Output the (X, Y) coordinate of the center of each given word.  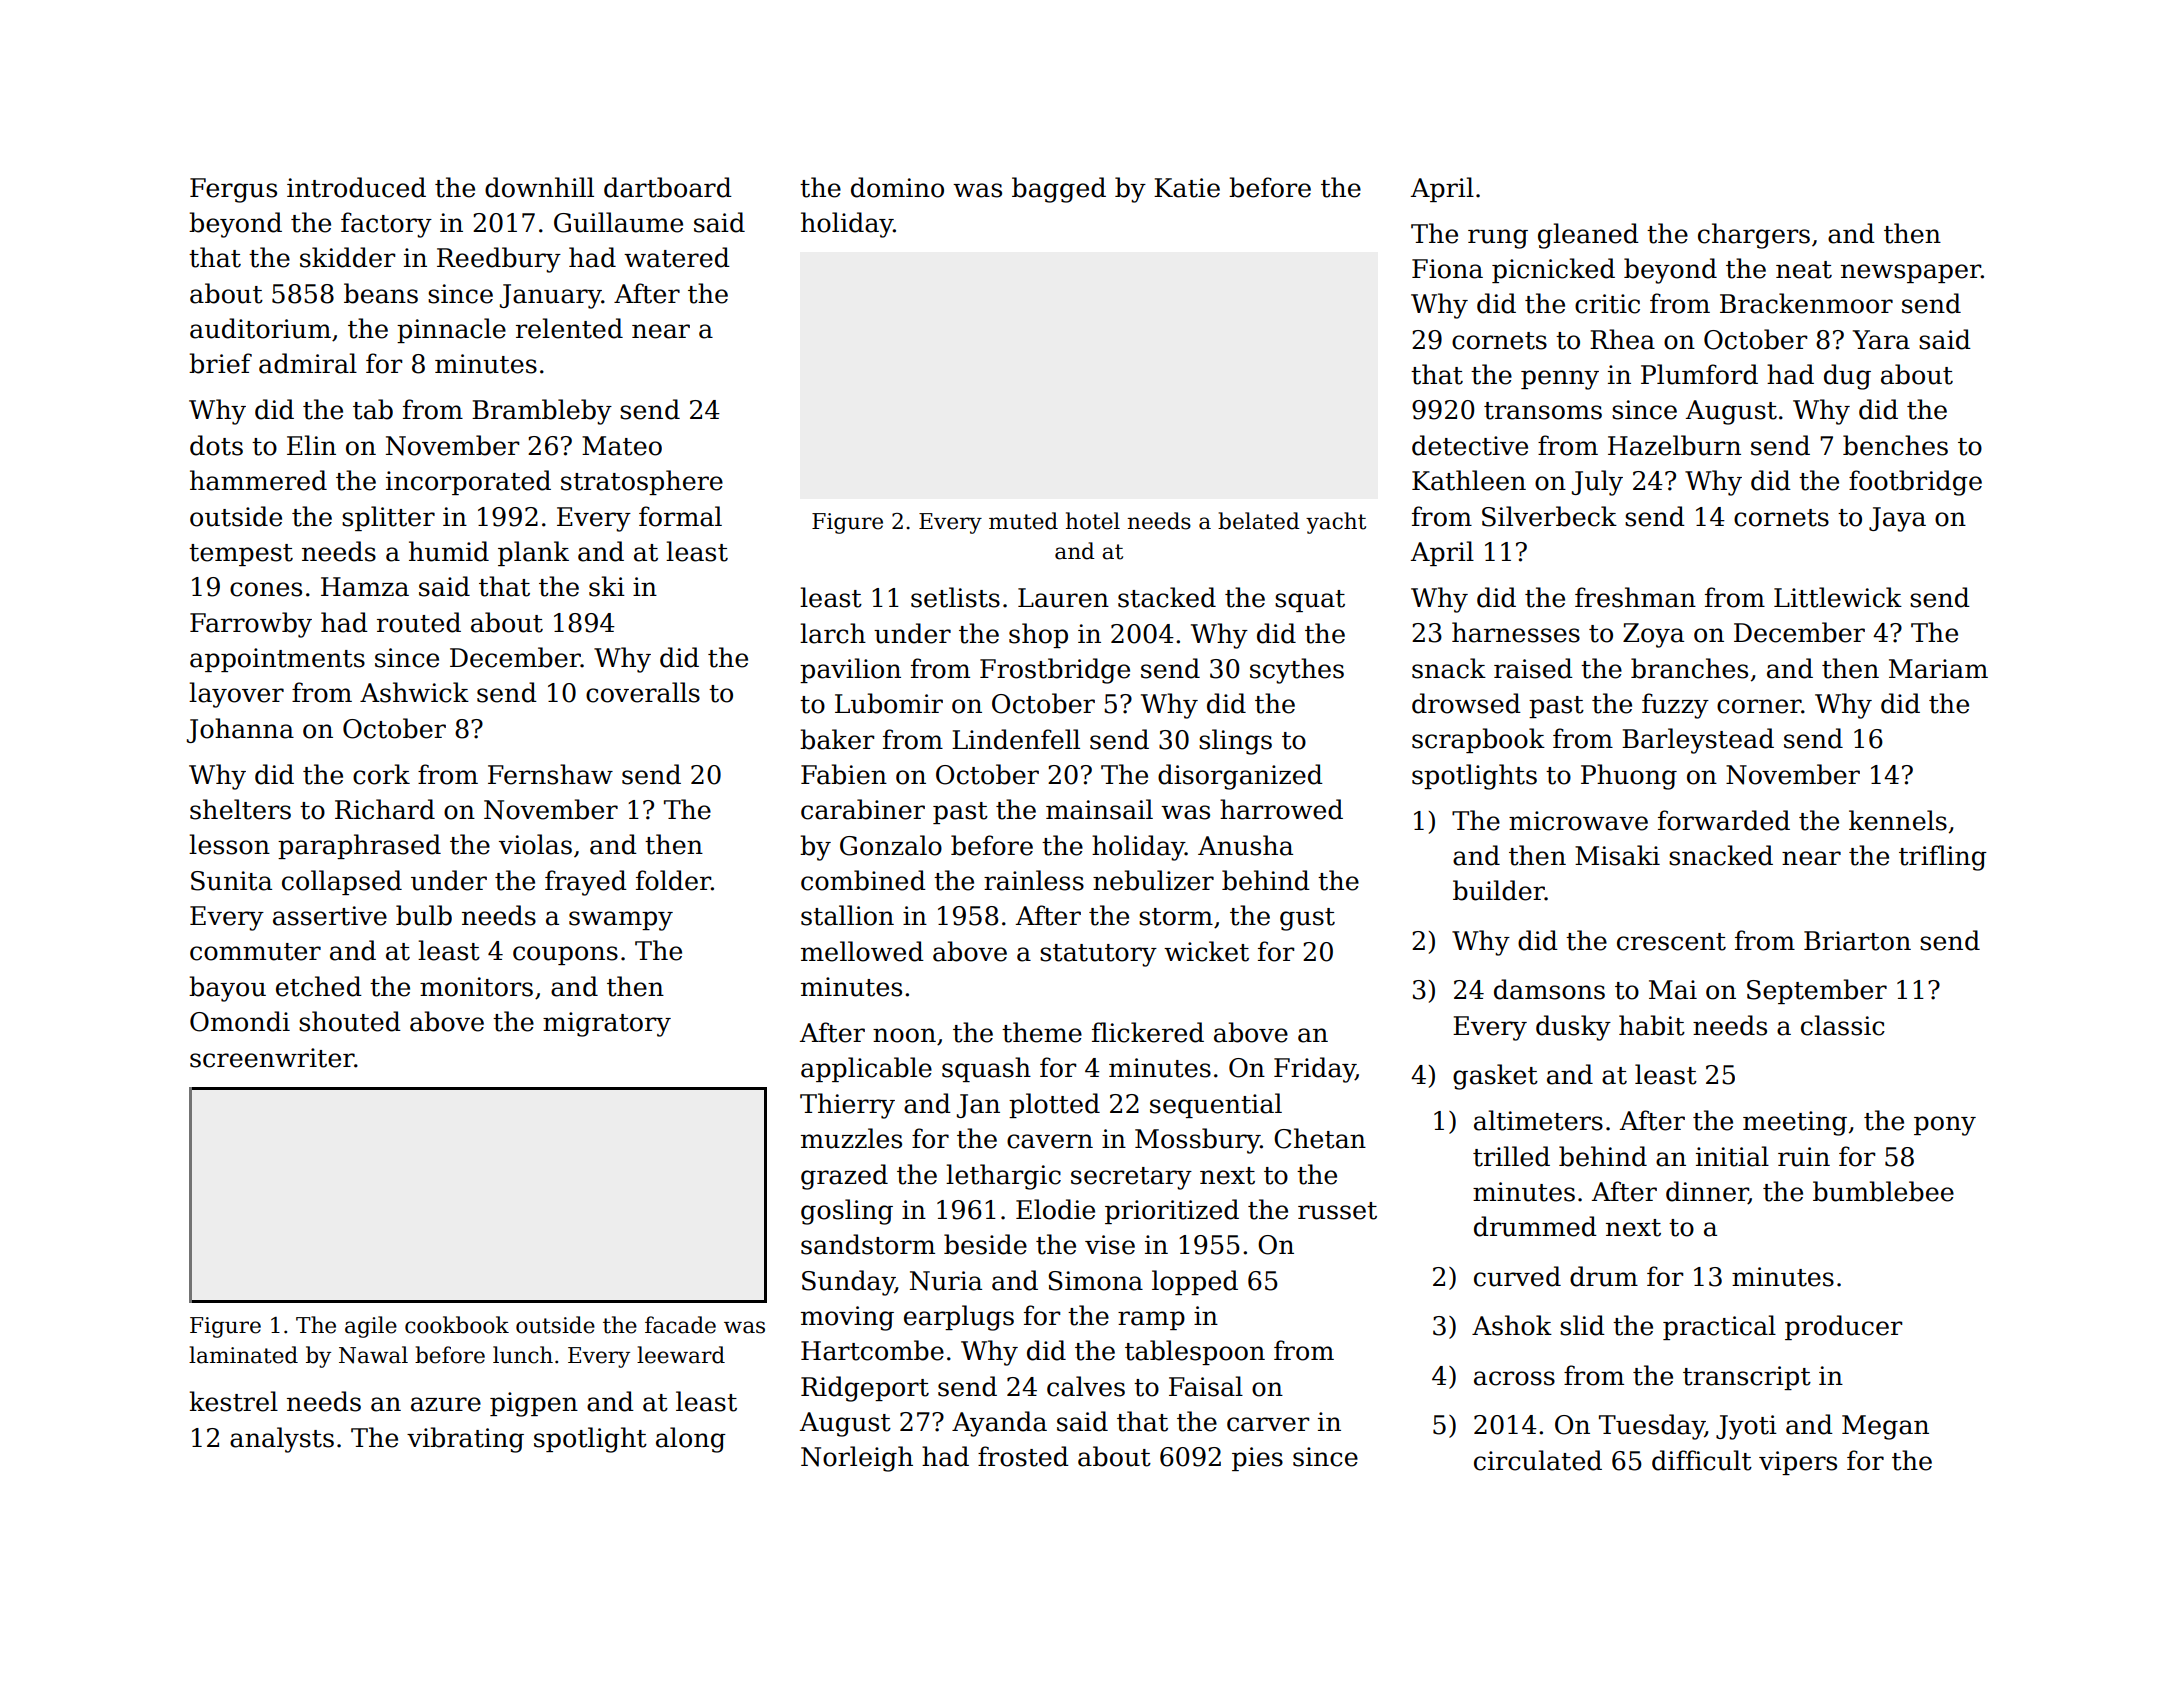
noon (904, 1035)
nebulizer (1153, 880)
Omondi (240, 1021)
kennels (1898, 820)
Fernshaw (550, 774)
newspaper (1911, 273)
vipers (1798, 1463)
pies (1257, 1459)
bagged (1059, 190)
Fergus (233, 190)
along (691, 1440)
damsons (1549, 989)
